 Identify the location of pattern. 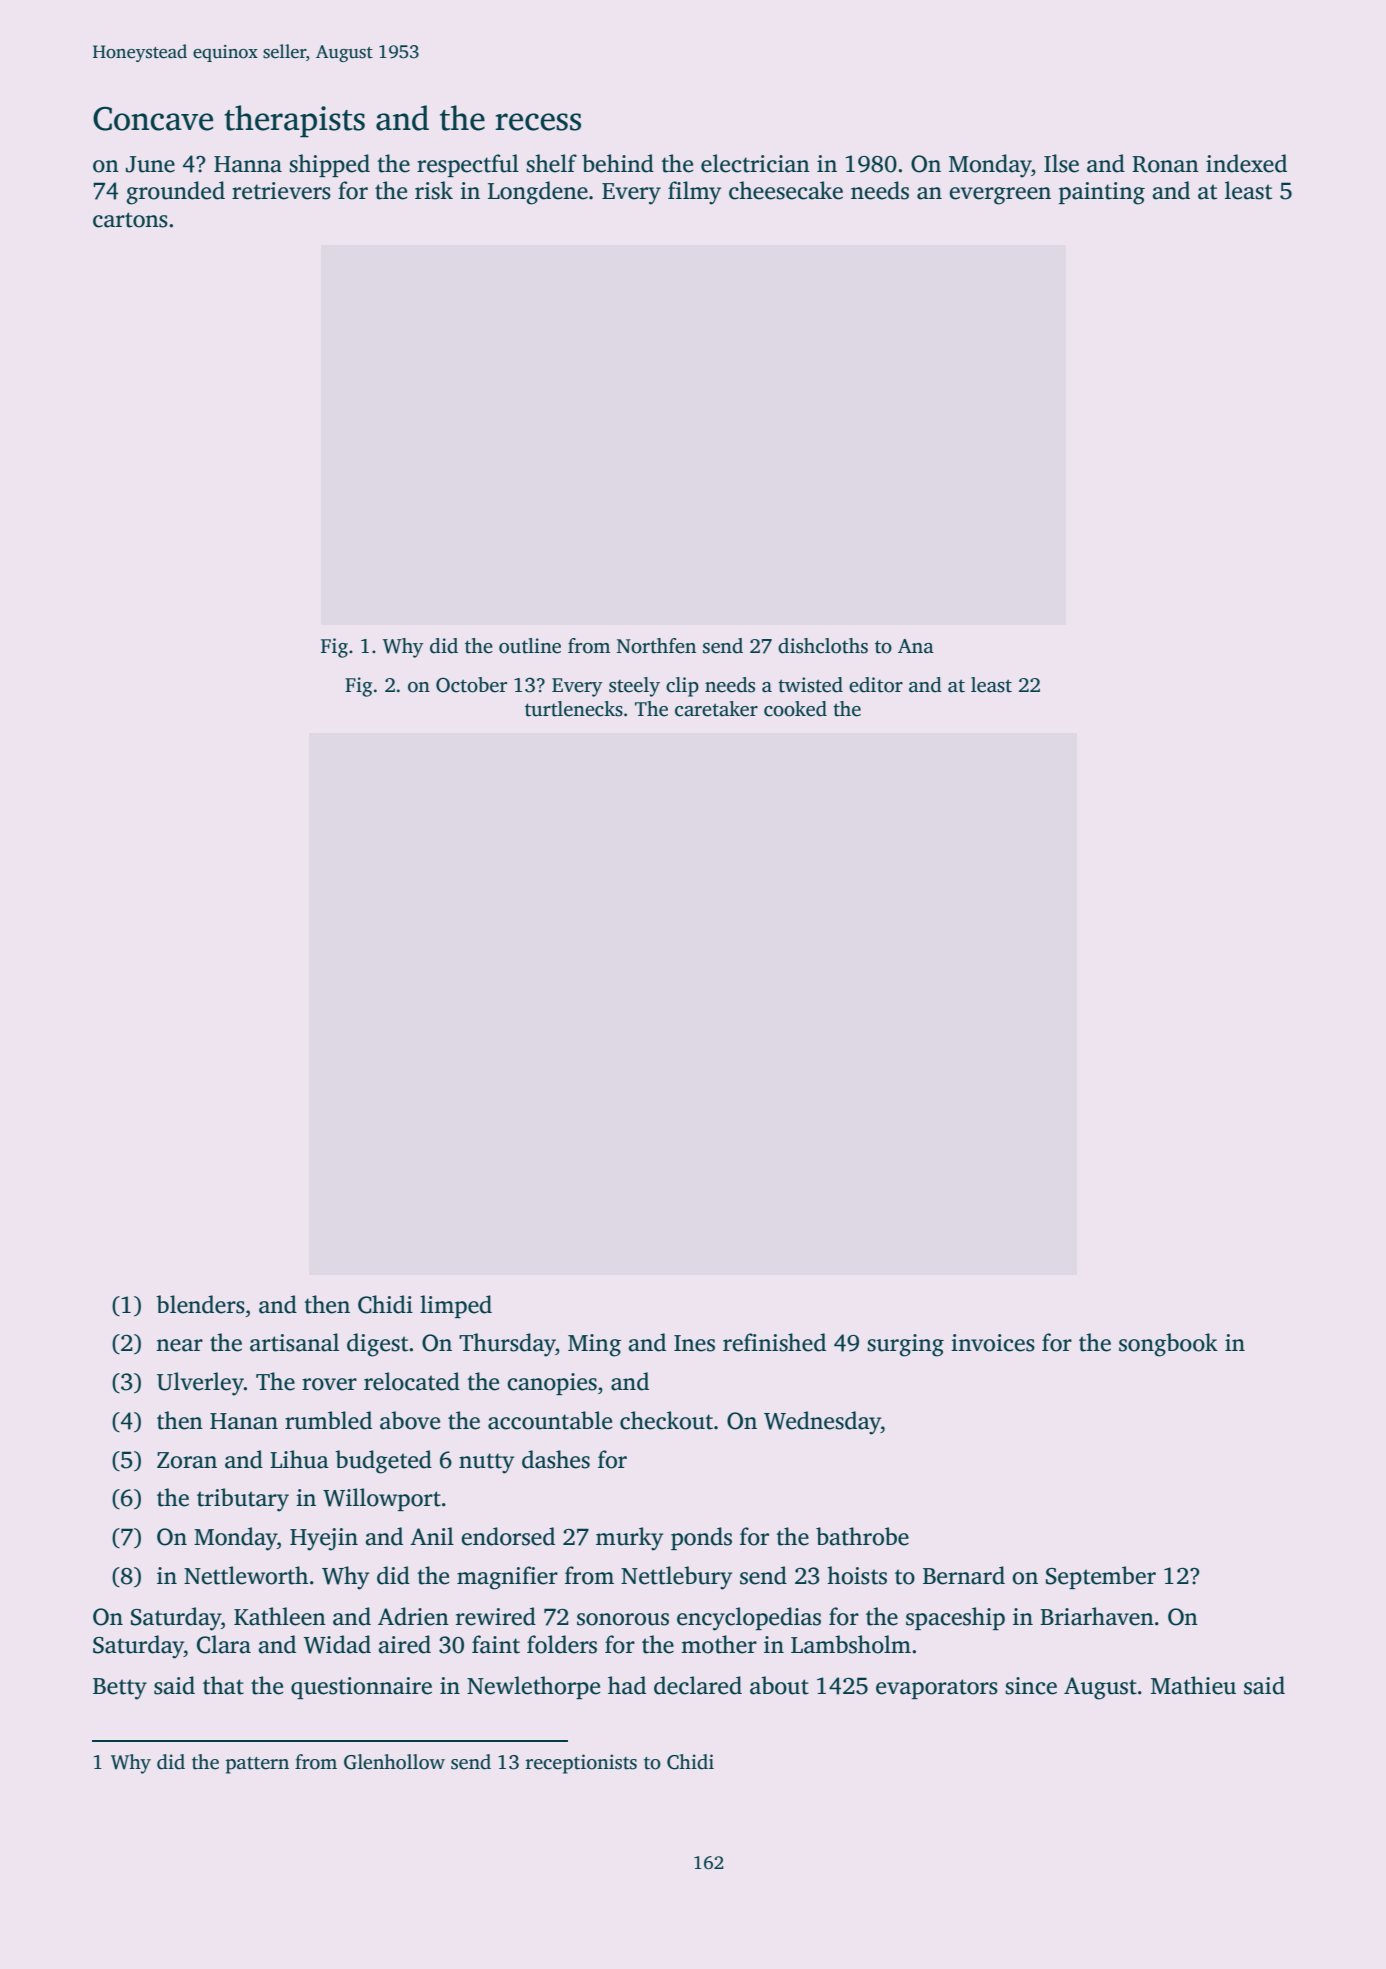
(257, 1765).
